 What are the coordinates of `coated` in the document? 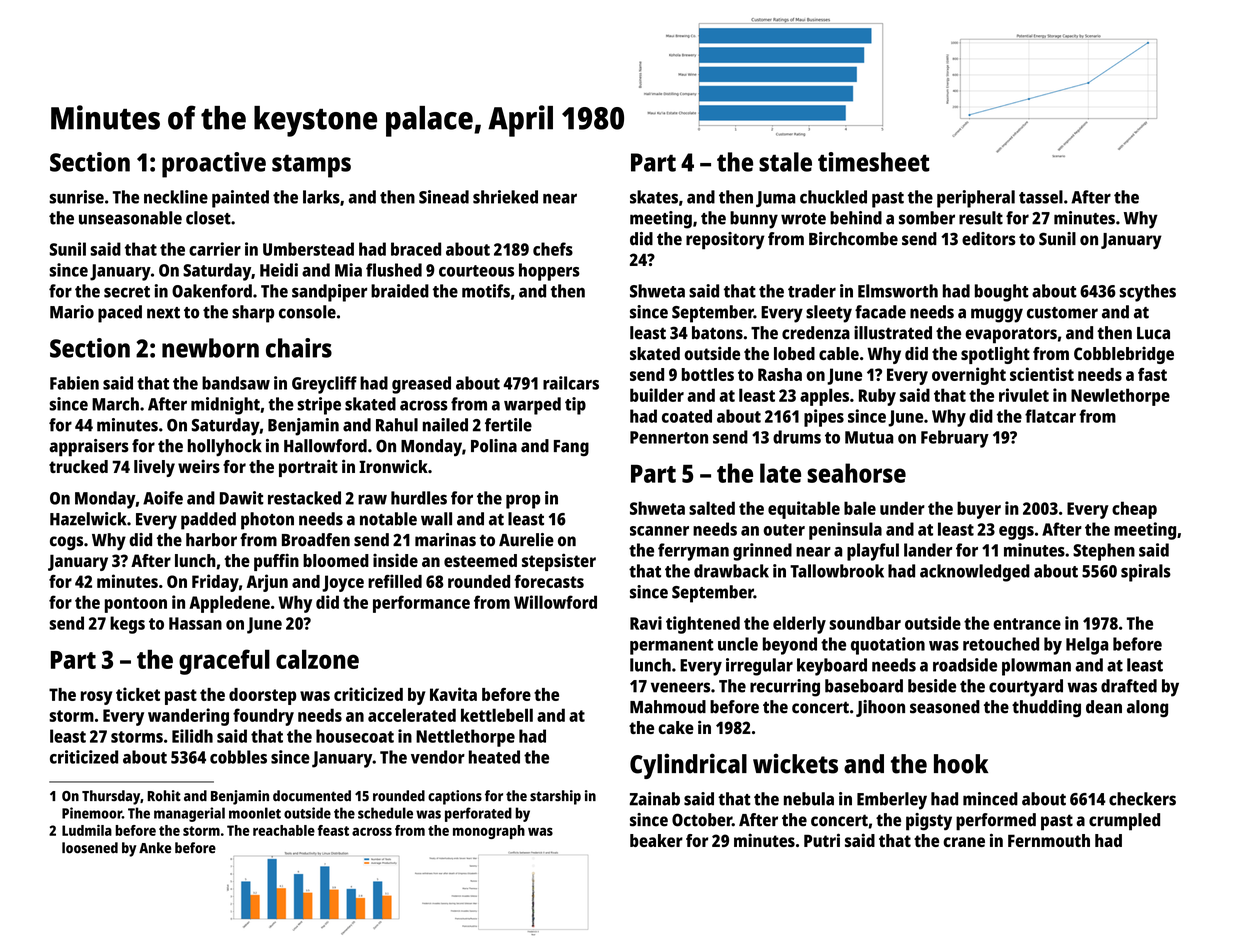 It's located at (687, 416).
